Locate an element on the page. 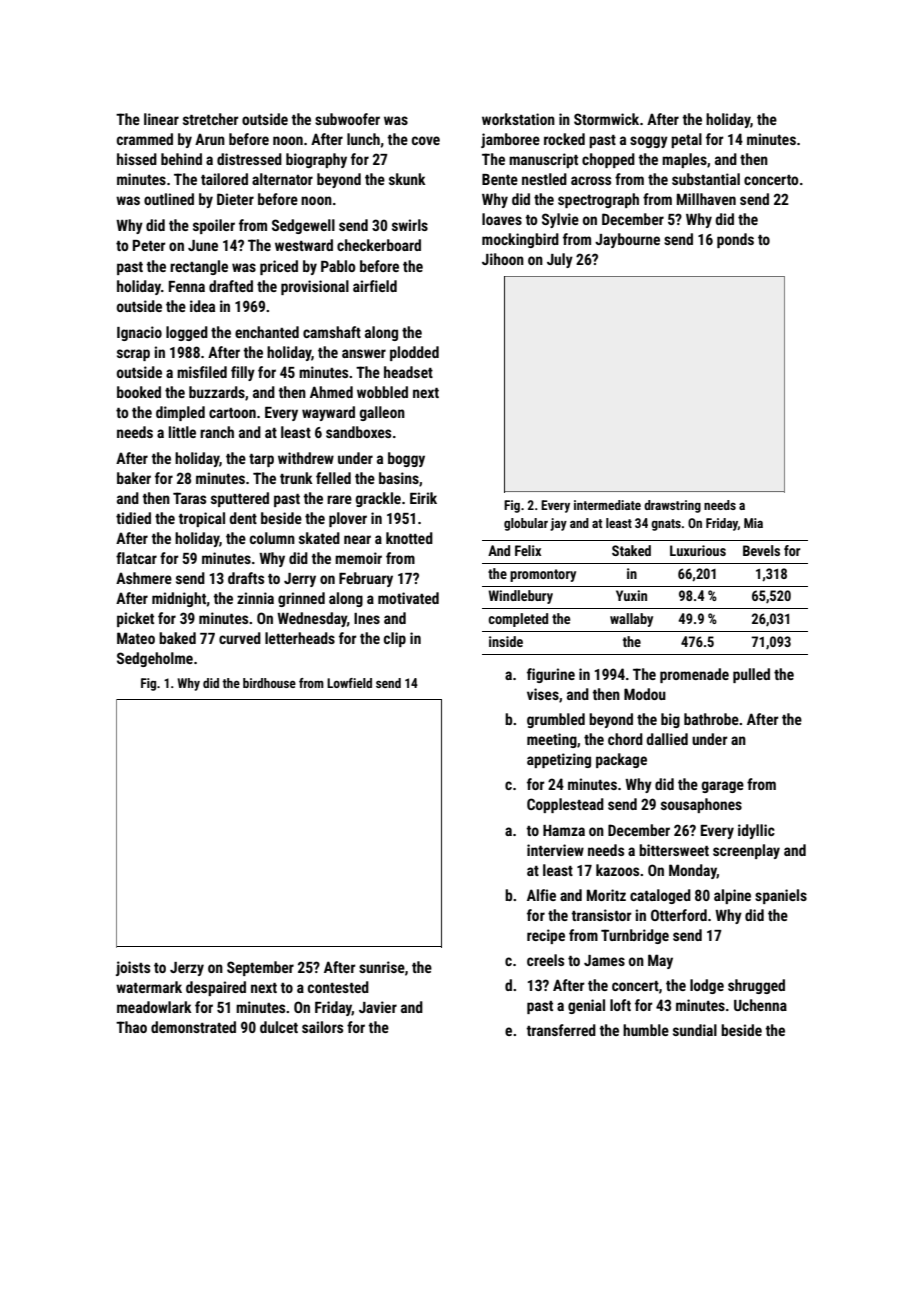 This page has height=1308, width=924. substantial is located at coordinates (706, 179).
